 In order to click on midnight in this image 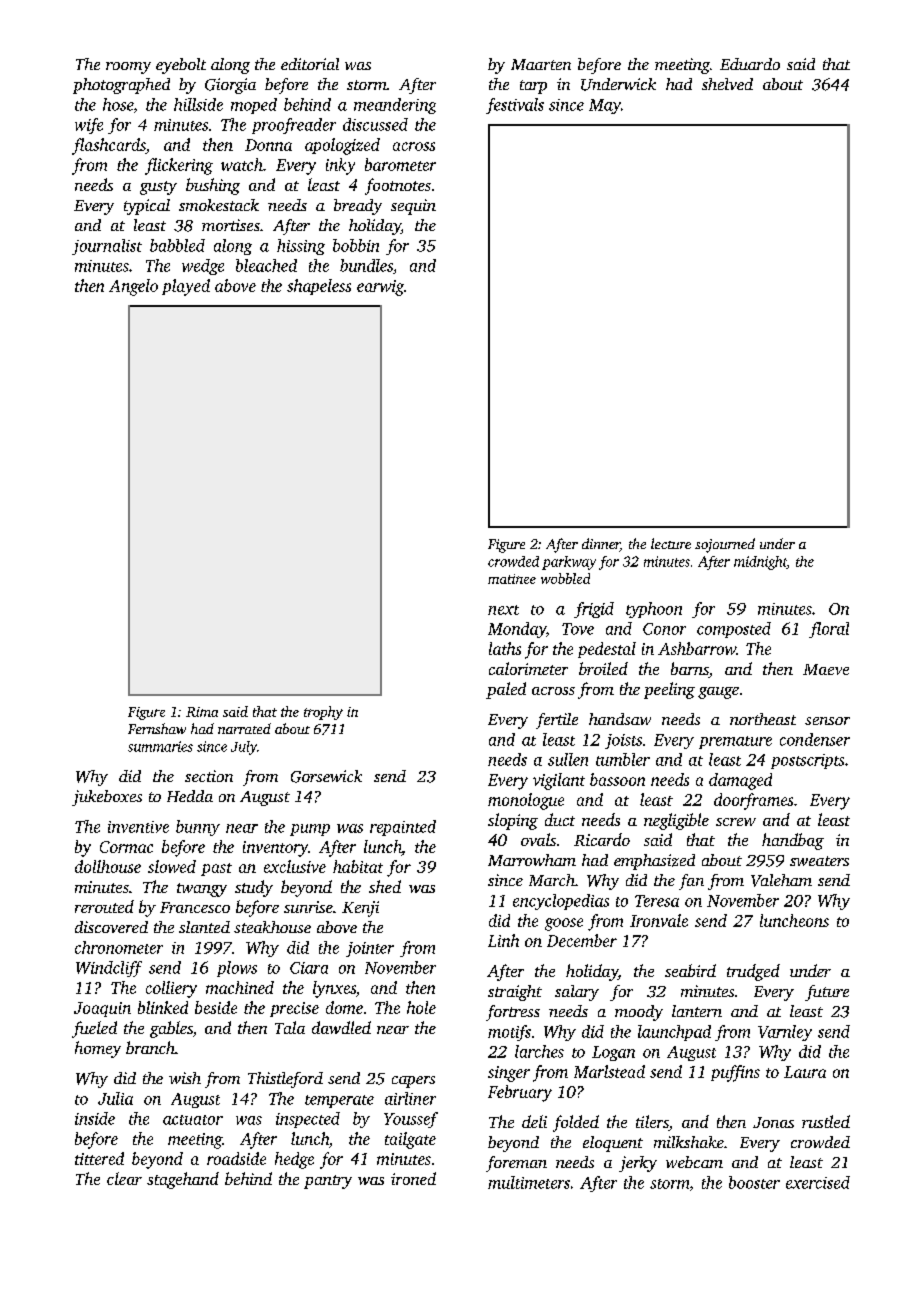, I will do `click(760, 563)`.
